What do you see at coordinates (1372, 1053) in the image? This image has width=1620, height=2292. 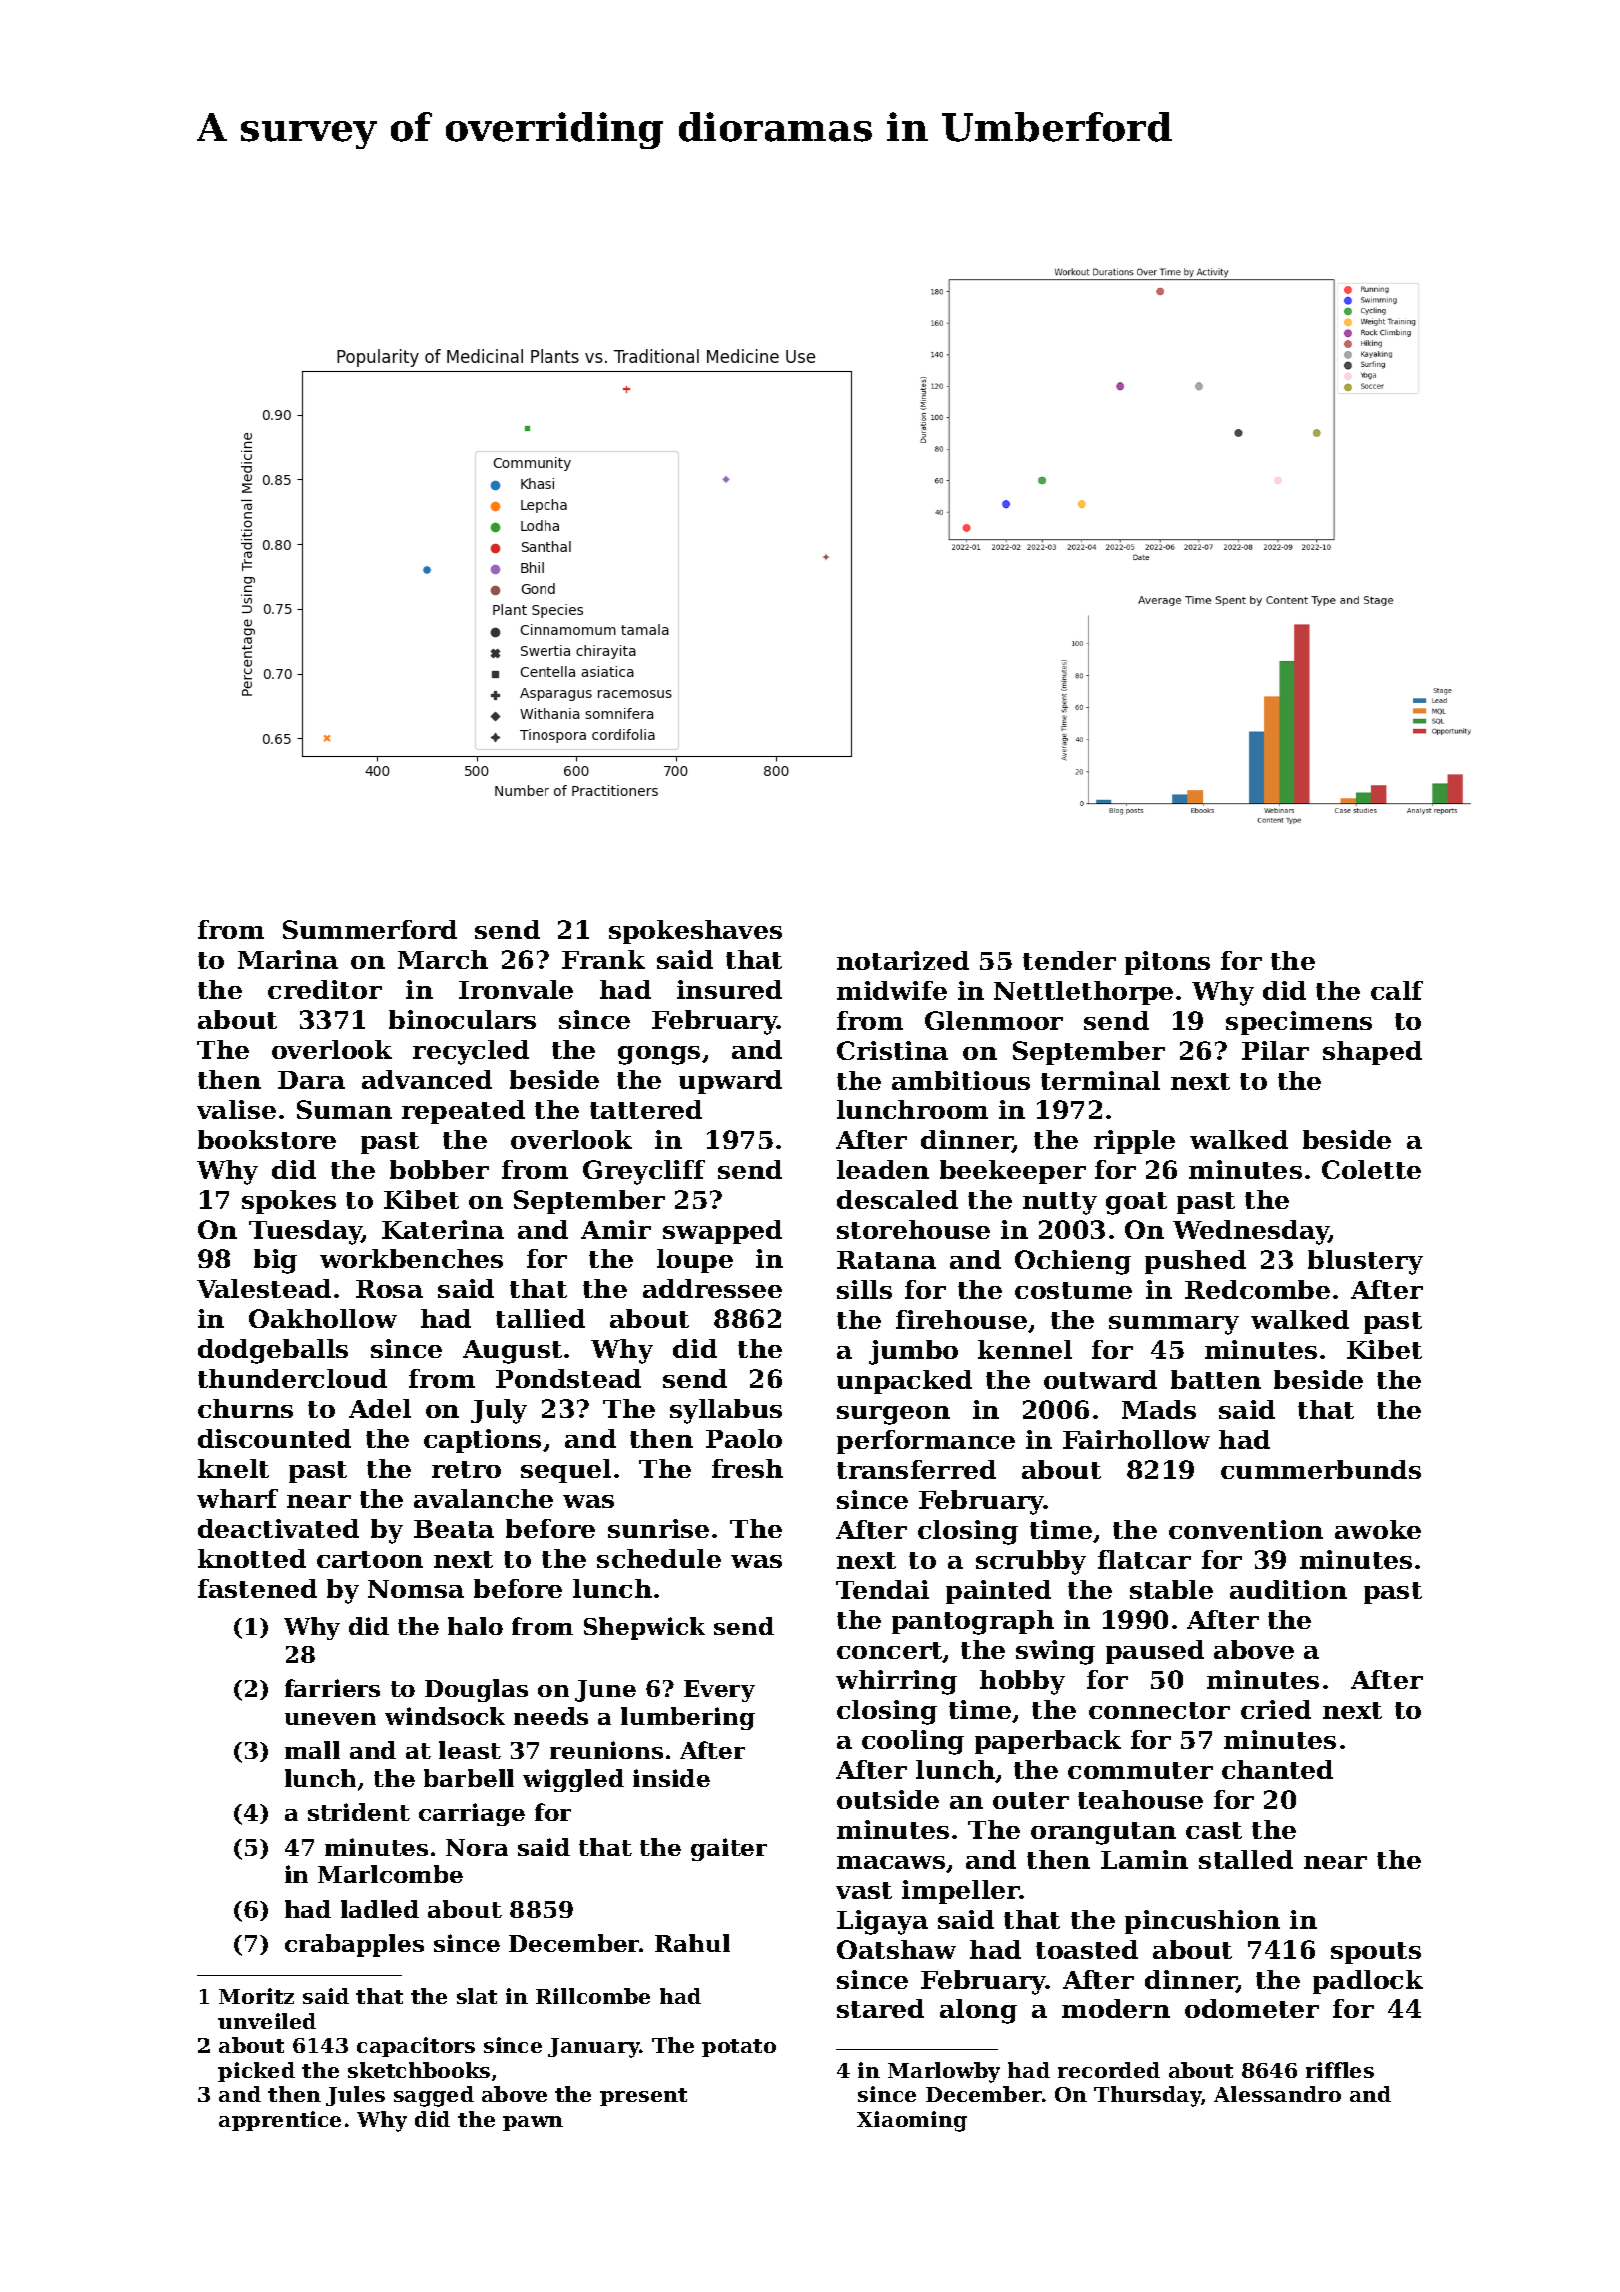 I see `shaped` at bounding box center [1372, 1053].
